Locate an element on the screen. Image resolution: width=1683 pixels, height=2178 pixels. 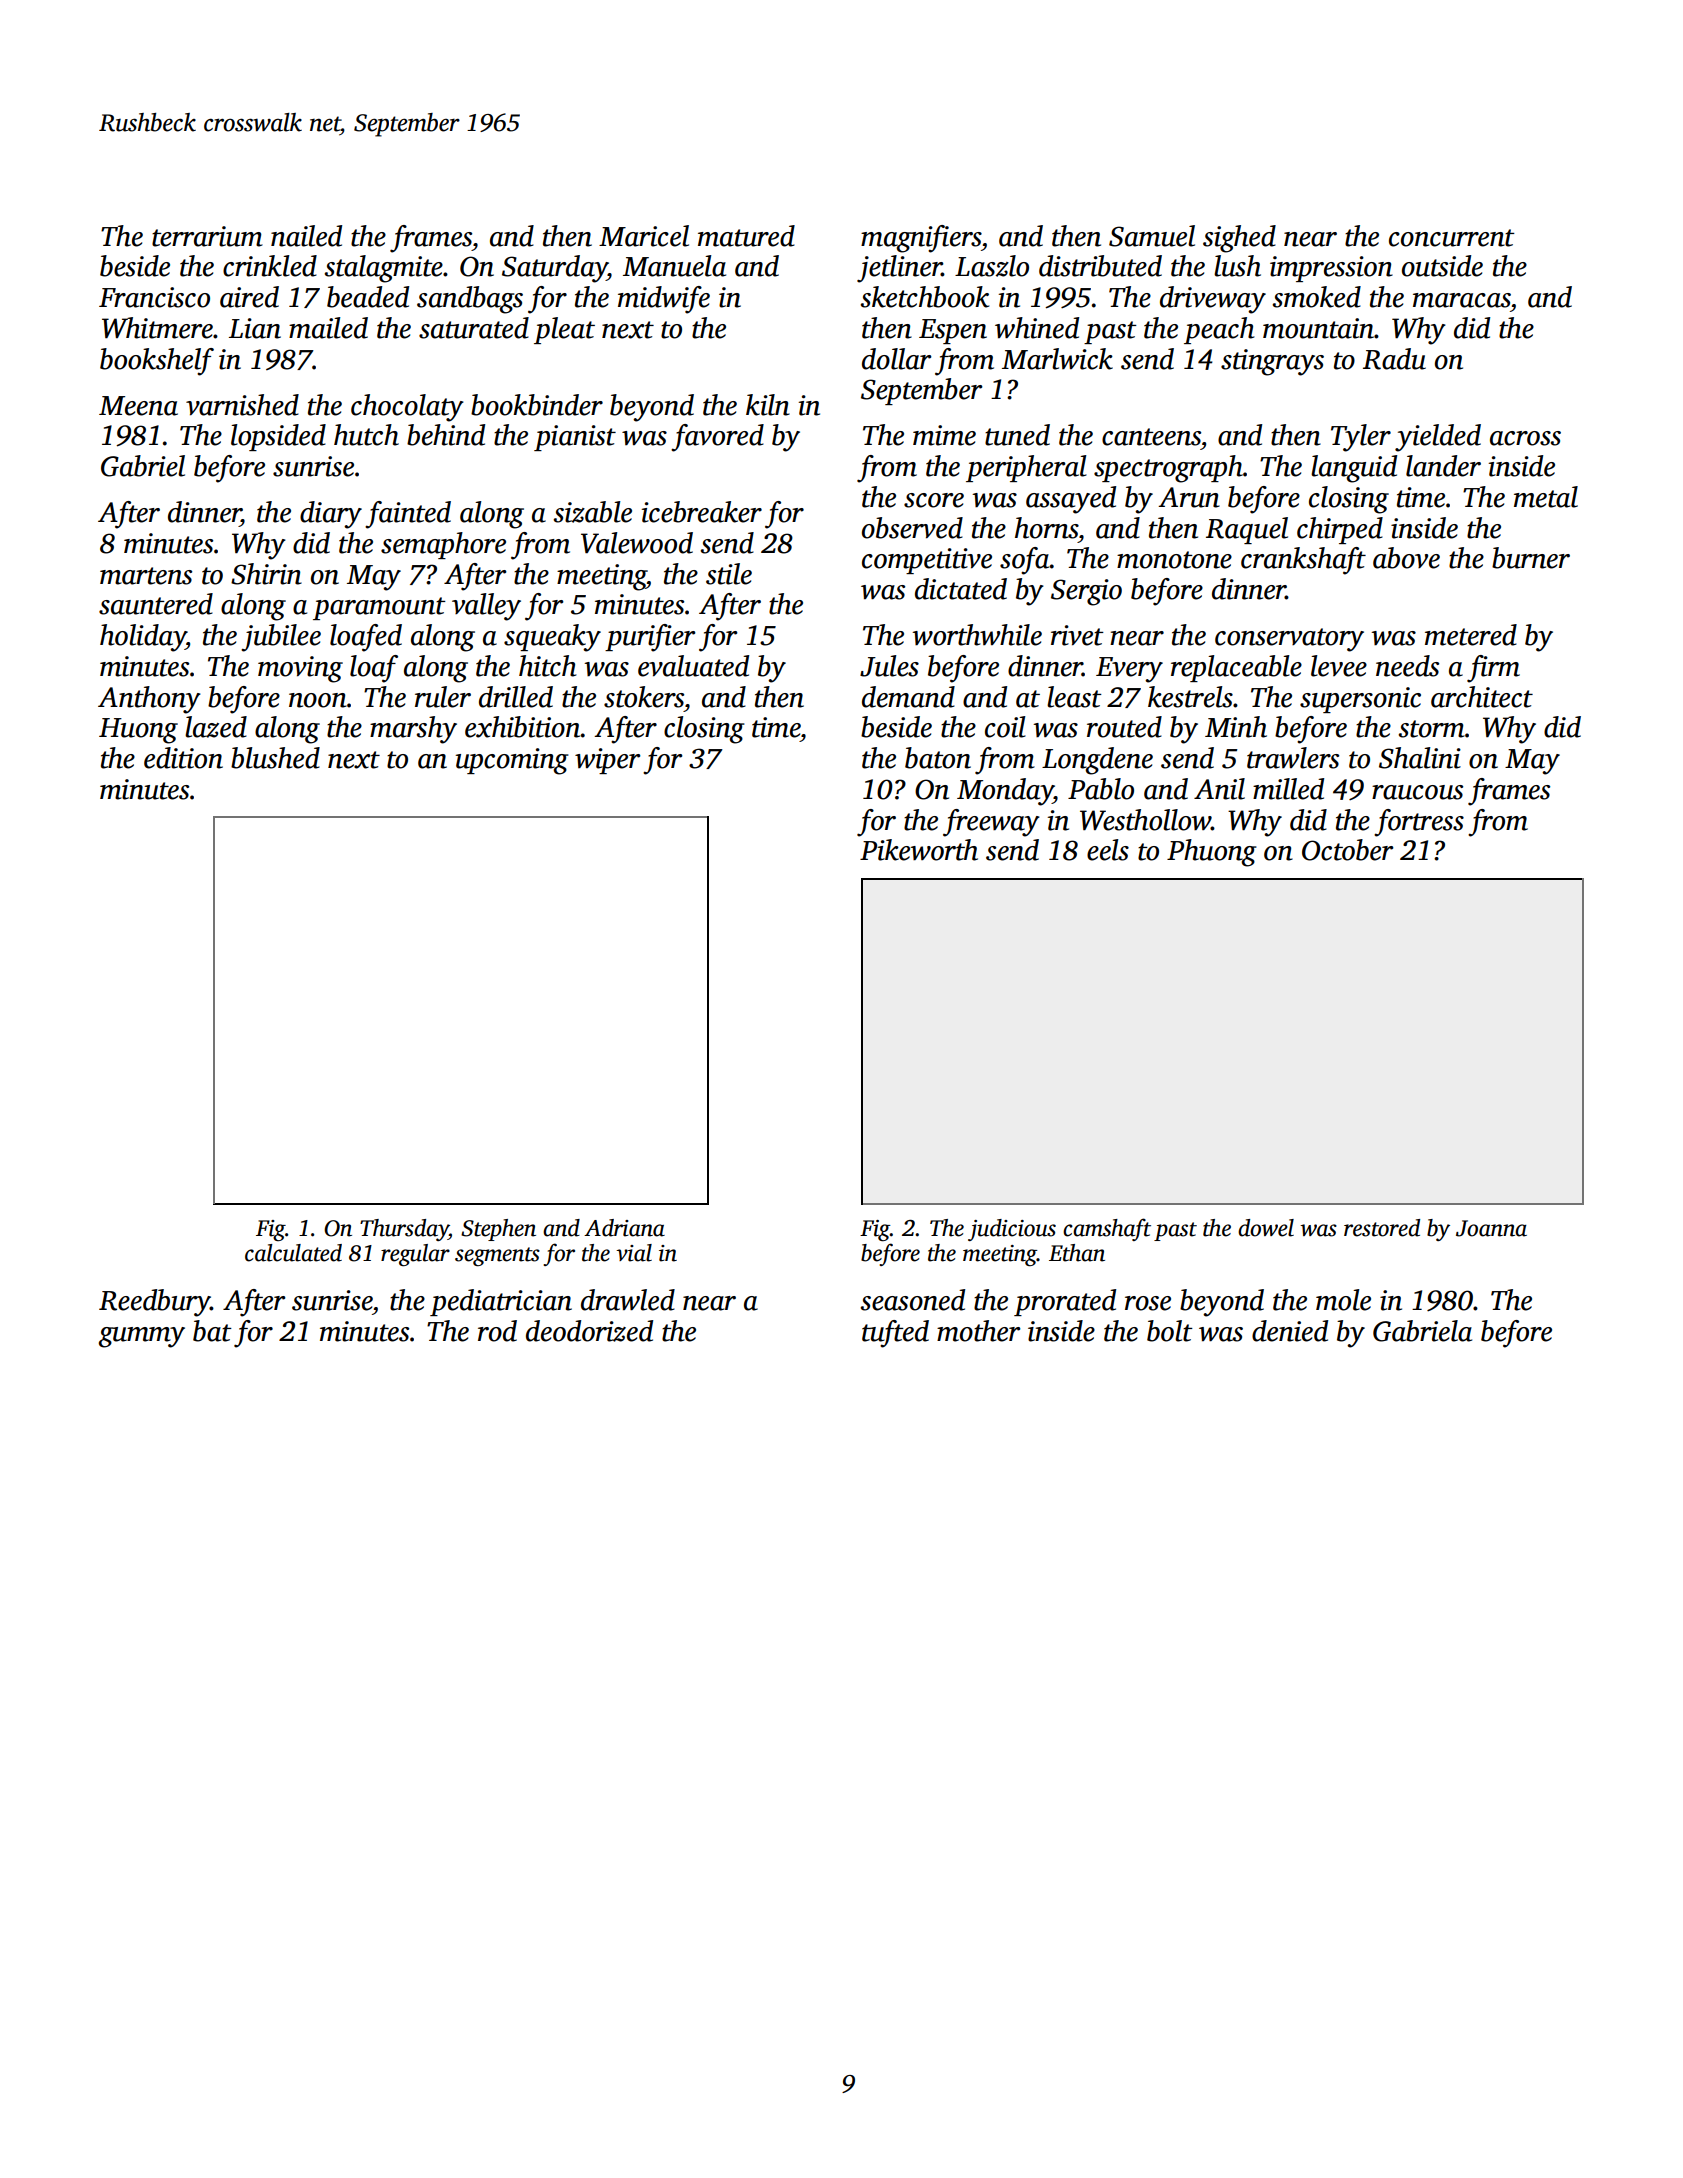
Reedbury is located at coordinates (154, 1303).
